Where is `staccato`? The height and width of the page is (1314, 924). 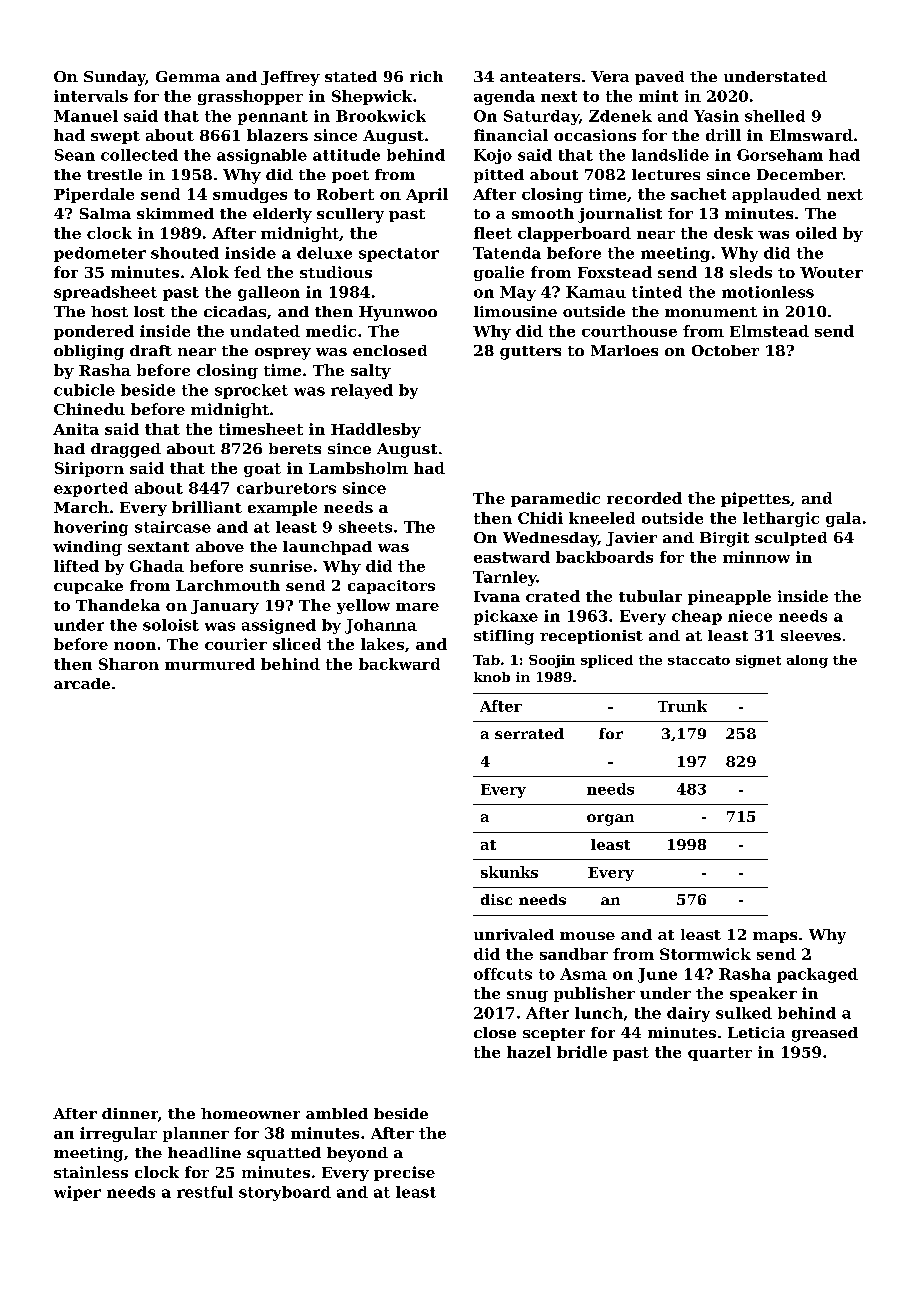
staccato is located at coordinates (699, 660).
